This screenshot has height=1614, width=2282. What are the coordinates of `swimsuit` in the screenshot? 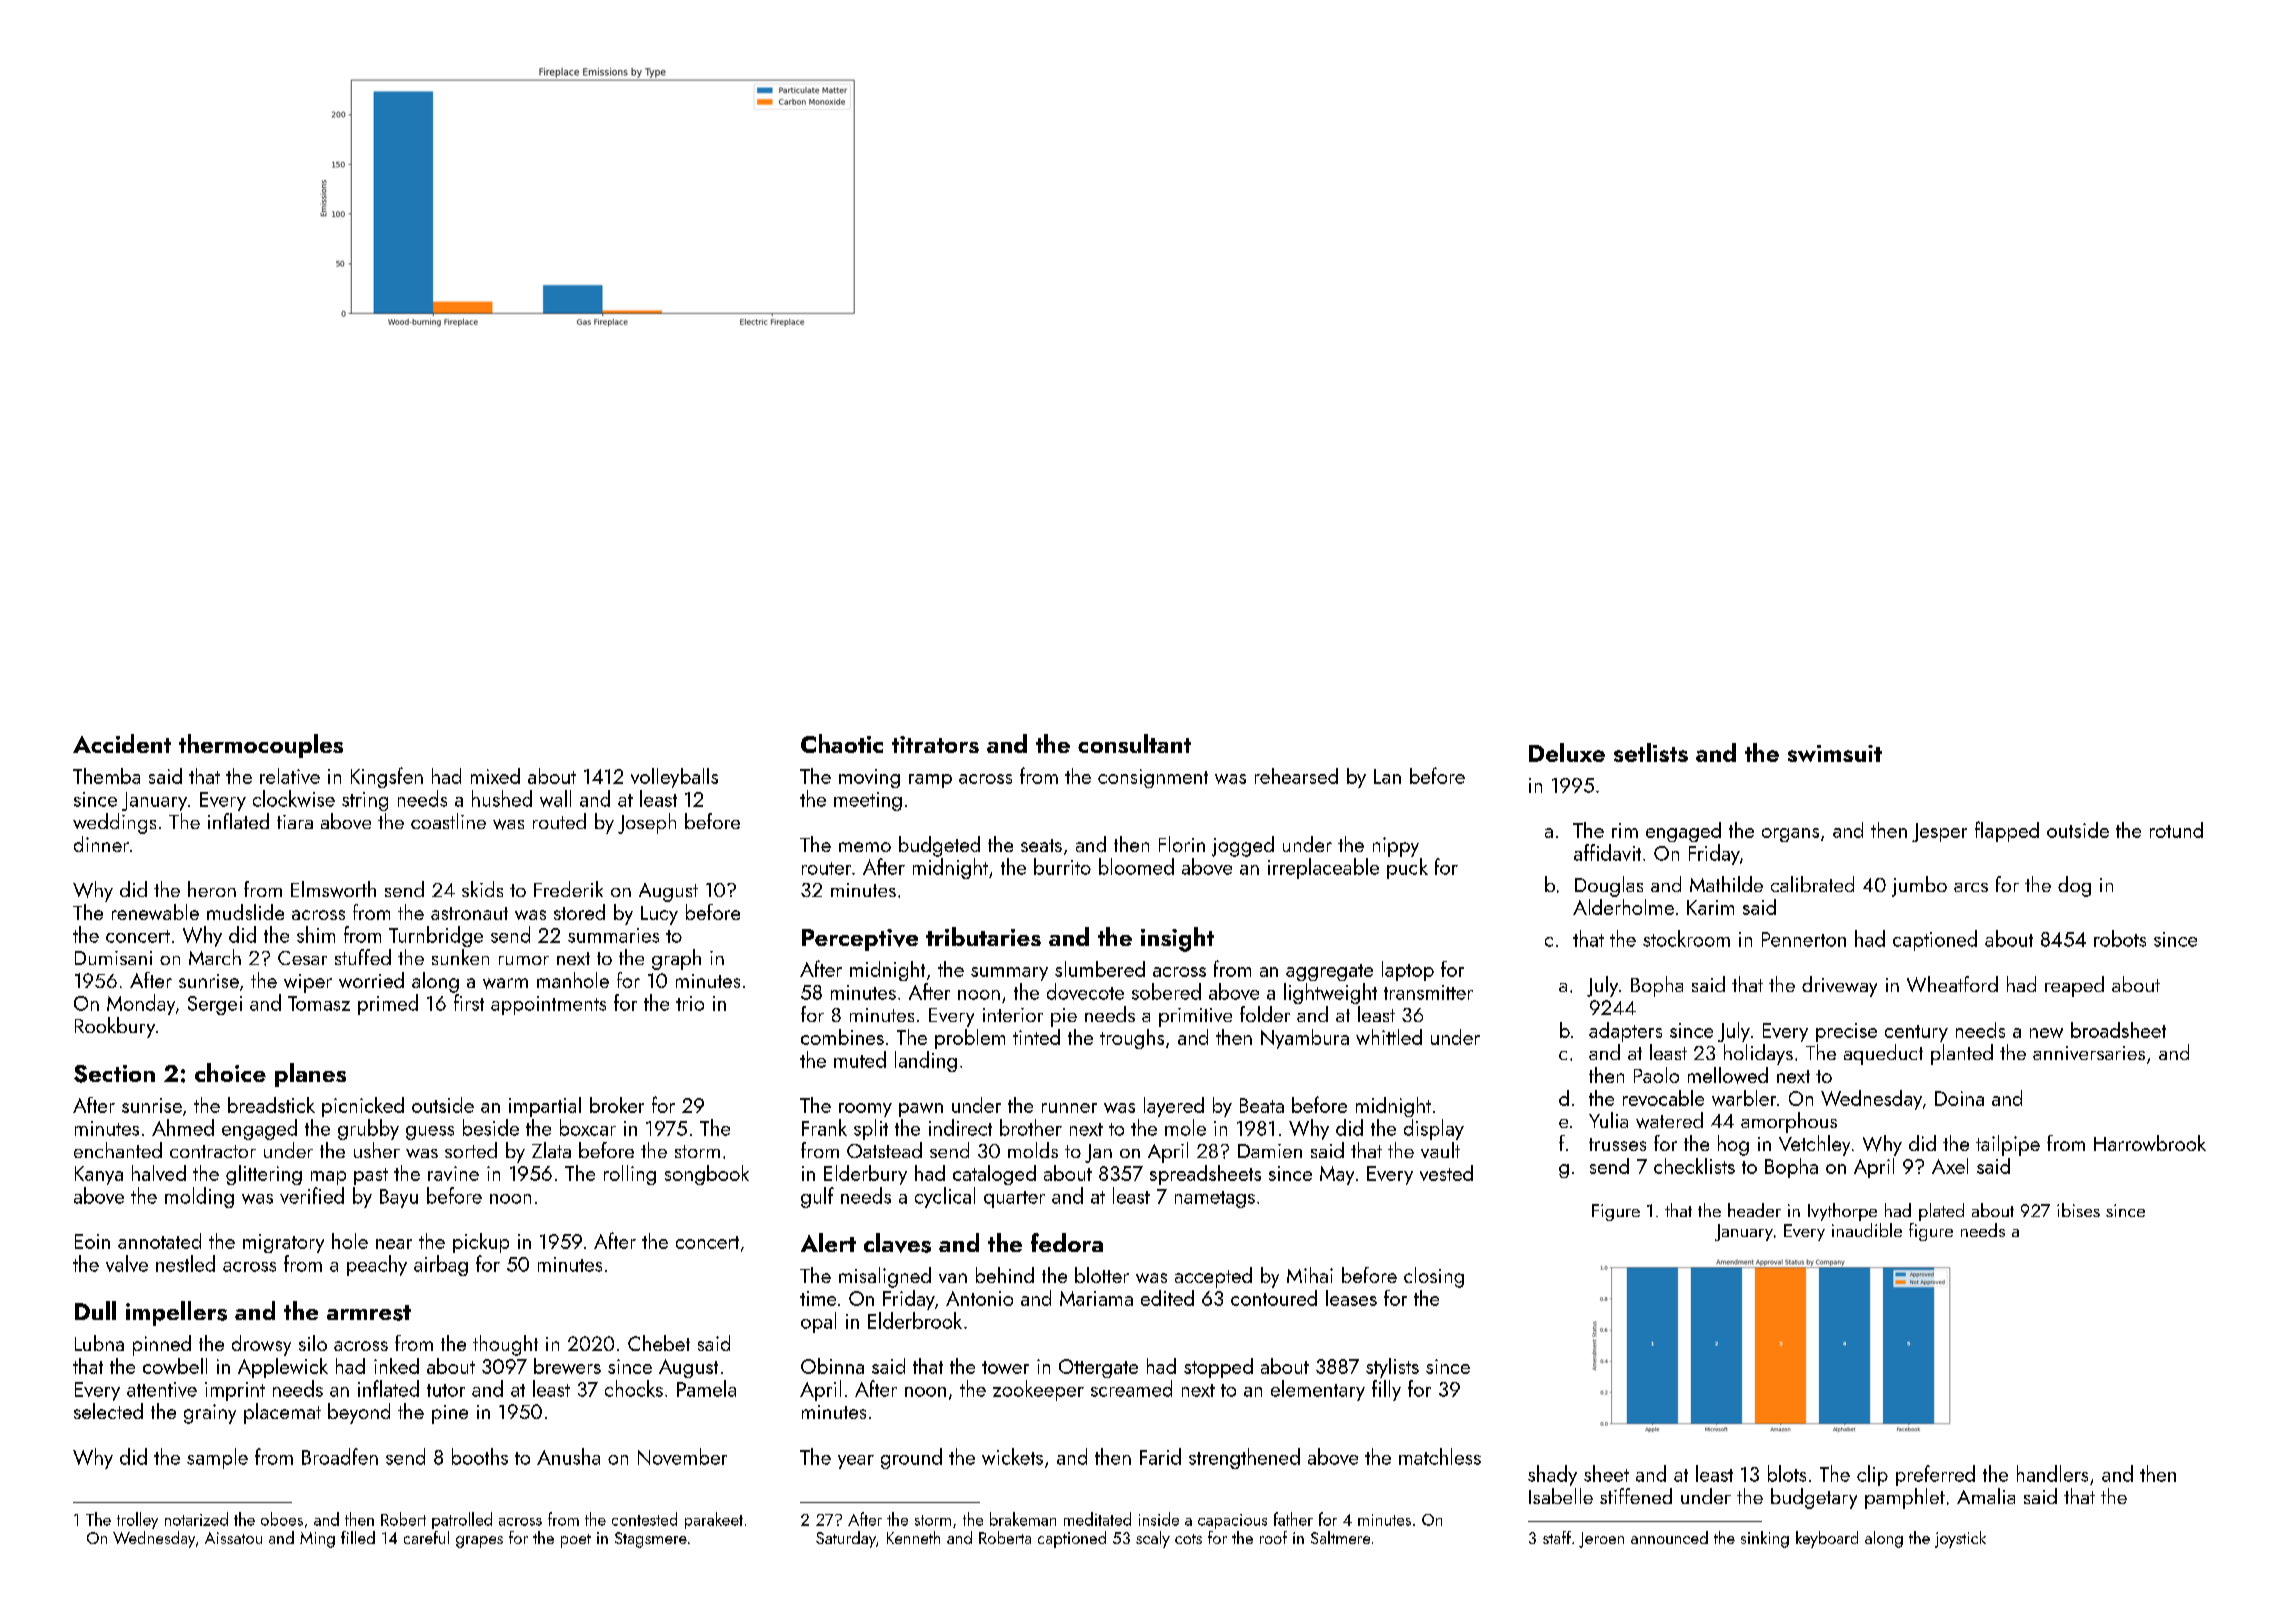 It's located at (1835, 753).
